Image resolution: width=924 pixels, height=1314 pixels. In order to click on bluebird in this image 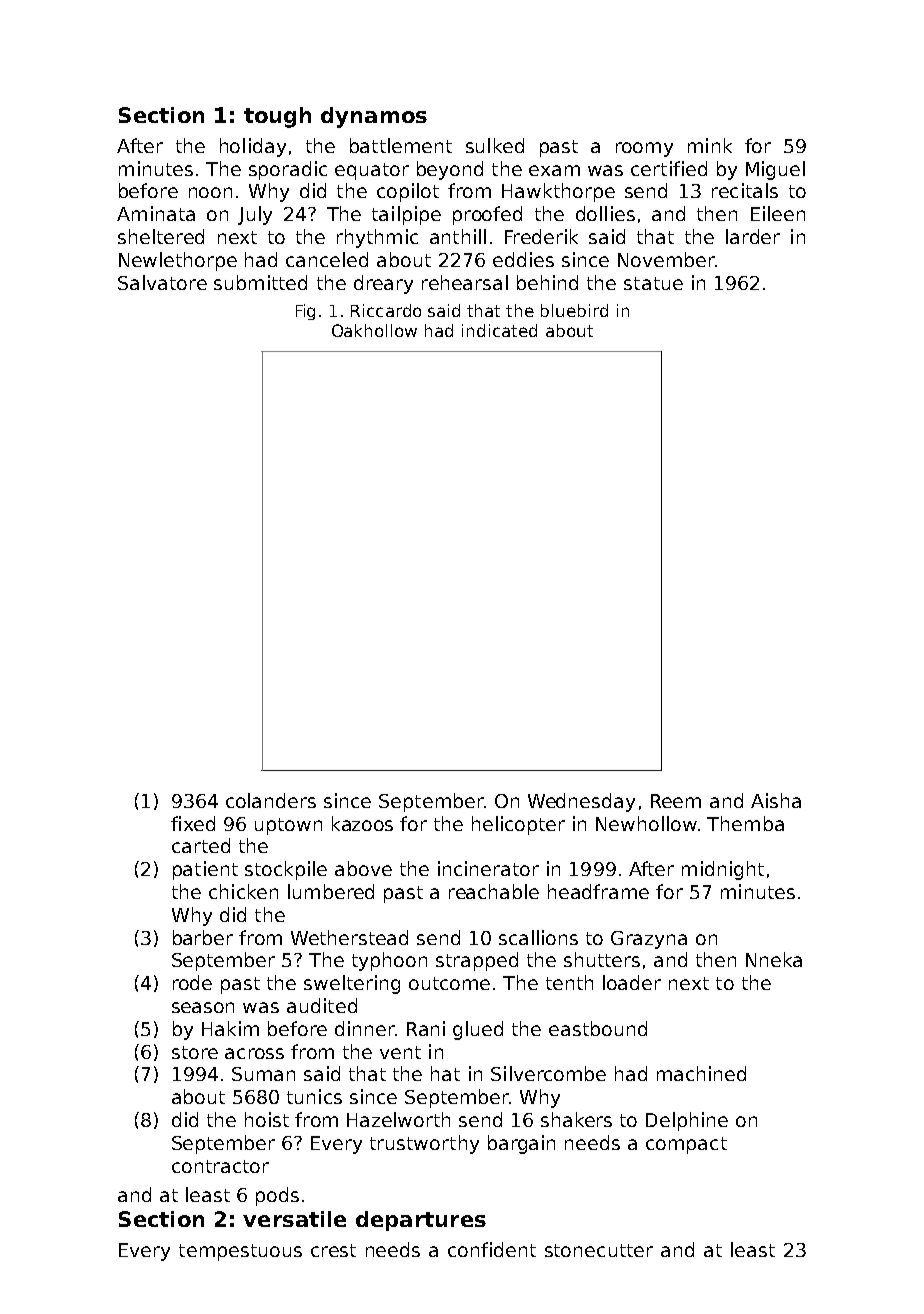, I will do `click(574, 310)`.
